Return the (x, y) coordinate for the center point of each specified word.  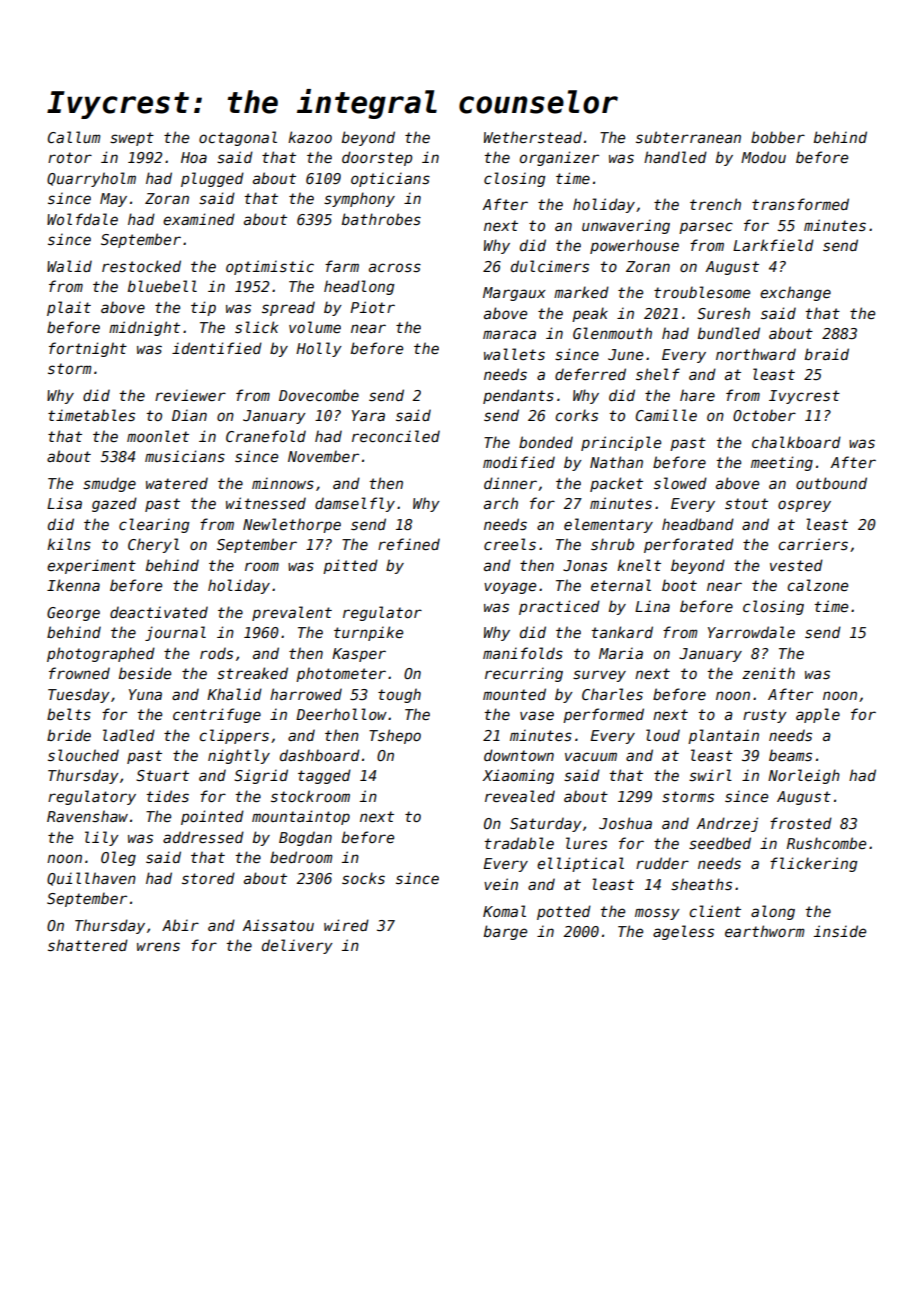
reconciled (396, 436)
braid (827, 354)
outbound (831, 483)
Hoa (194, 157)
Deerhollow (341, 714)
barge (505, 932)
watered (177, 483)
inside (840, 931)
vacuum (591, 756)
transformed (800, 204)
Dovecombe (319, 395)
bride (69, 735)
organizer (559, 158)
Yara (368, 415)
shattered (88, 945)
